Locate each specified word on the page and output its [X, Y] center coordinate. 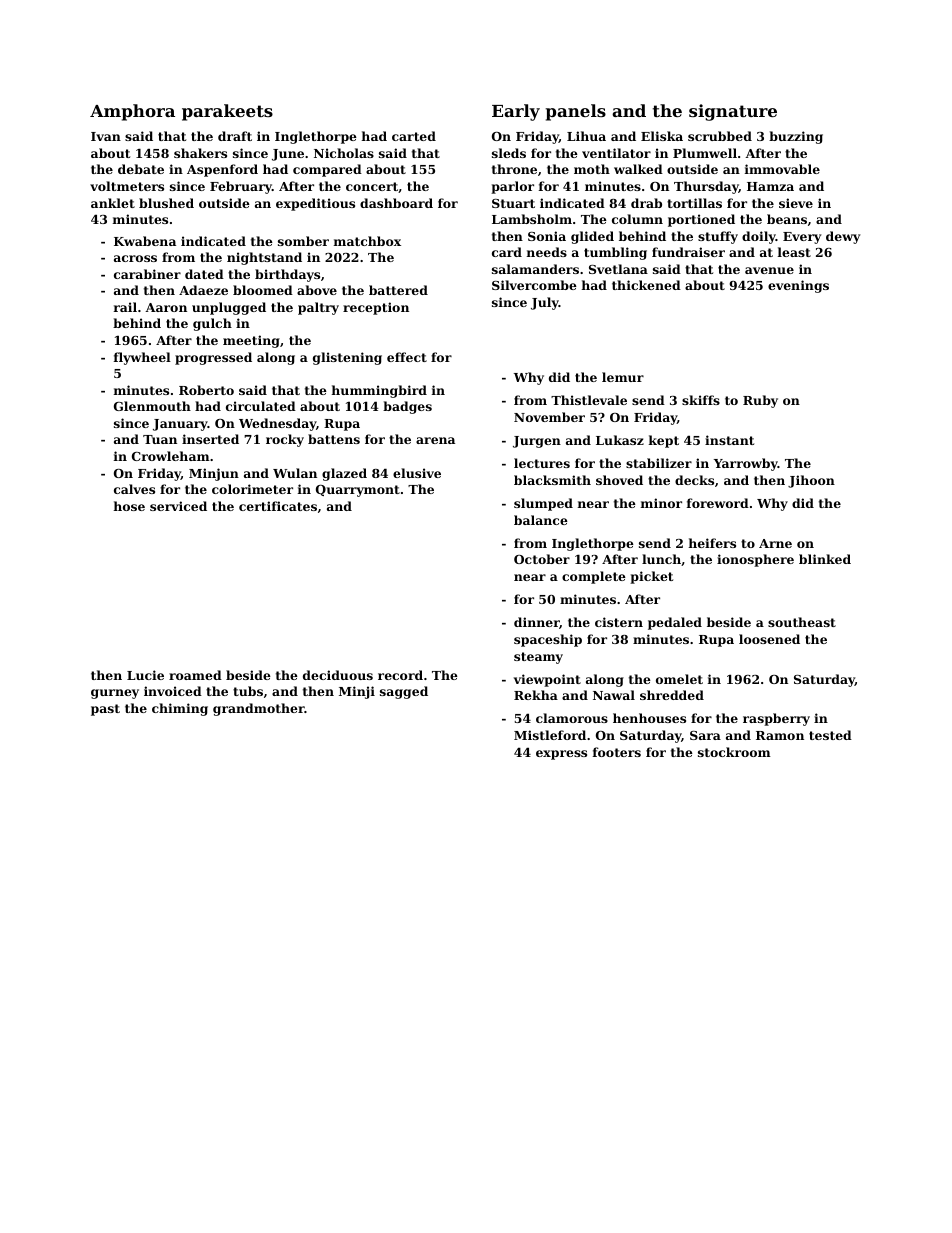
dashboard [396, 203]
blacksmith [552, 480]
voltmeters [127, 186]
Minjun [214, 474]
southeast [802, 622]
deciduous [338, 675]
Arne [775, 543]
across [135, 258]
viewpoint [547, 680]
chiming [180, 709]
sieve [796, 203]
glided [592, 237]
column [637, 219]
